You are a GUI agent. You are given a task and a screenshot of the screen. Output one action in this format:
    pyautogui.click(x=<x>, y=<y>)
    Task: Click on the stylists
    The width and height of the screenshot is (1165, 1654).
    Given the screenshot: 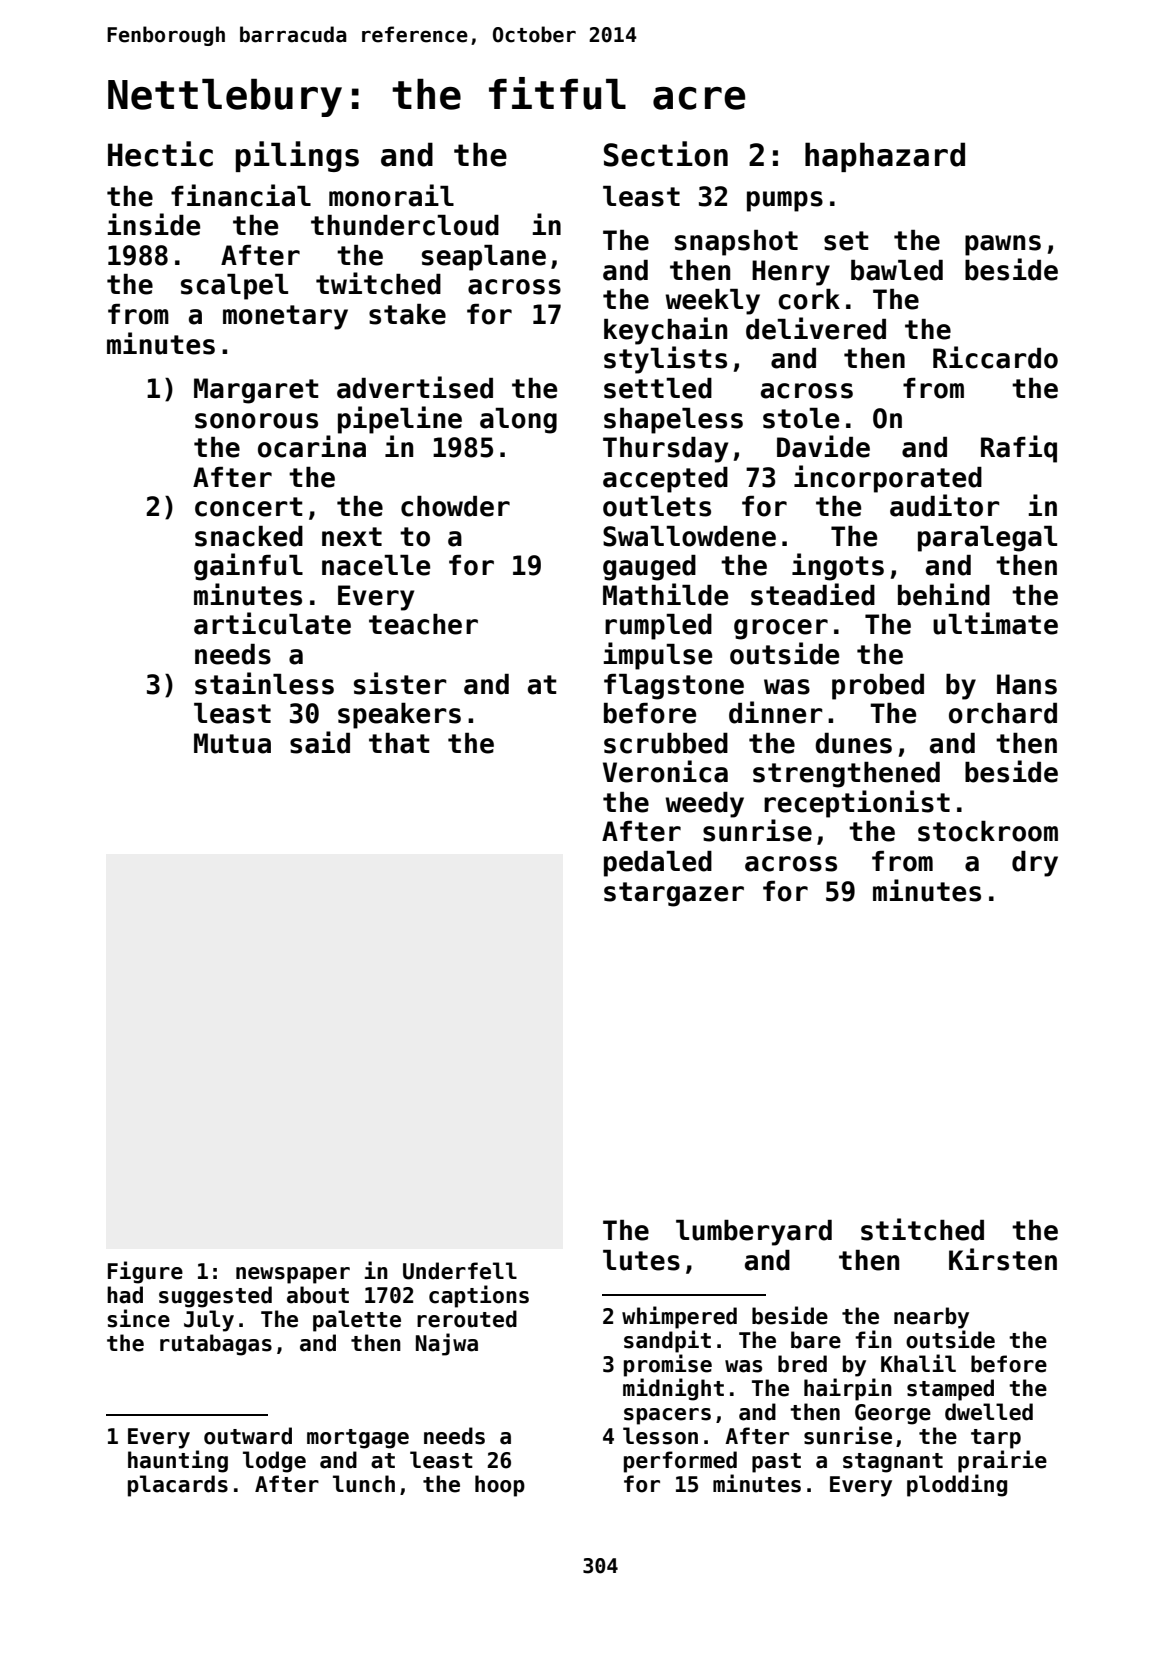 What is the action you would take?
    pyautogui.click(x=665, y=360)
